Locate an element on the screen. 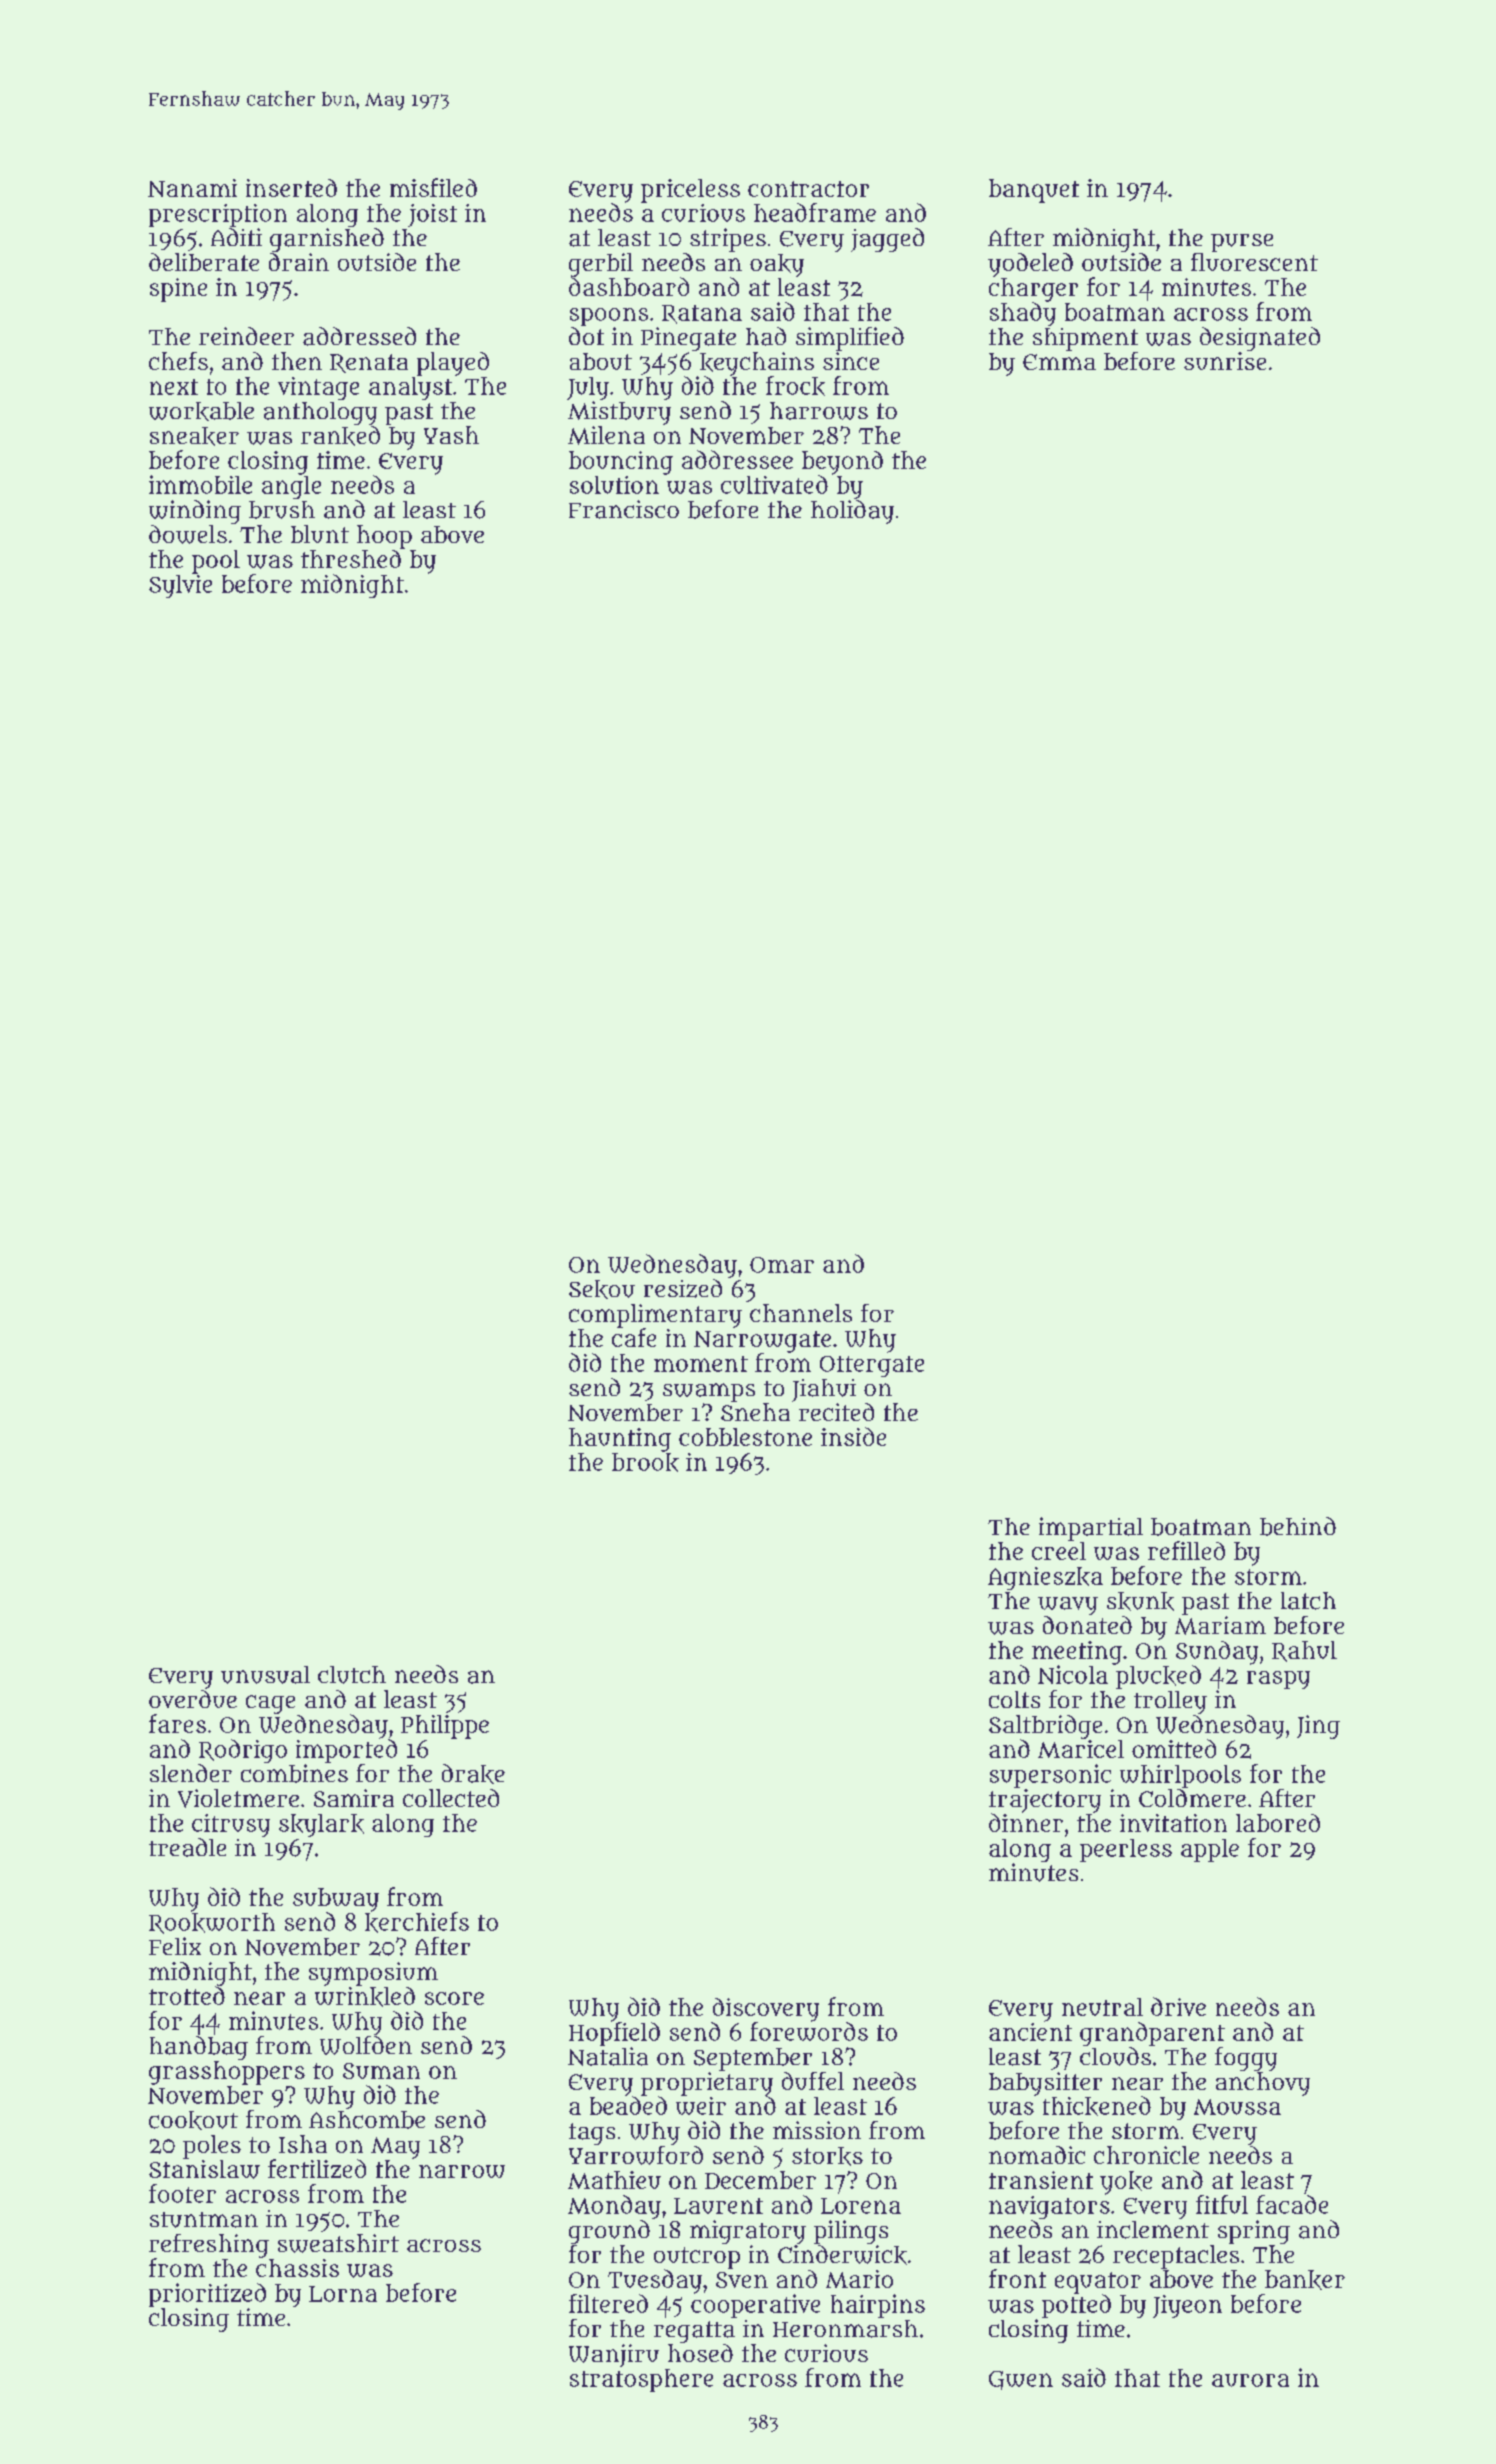 The image size is (1496, 2464). Francisco is located at coordinates (624, 509).
